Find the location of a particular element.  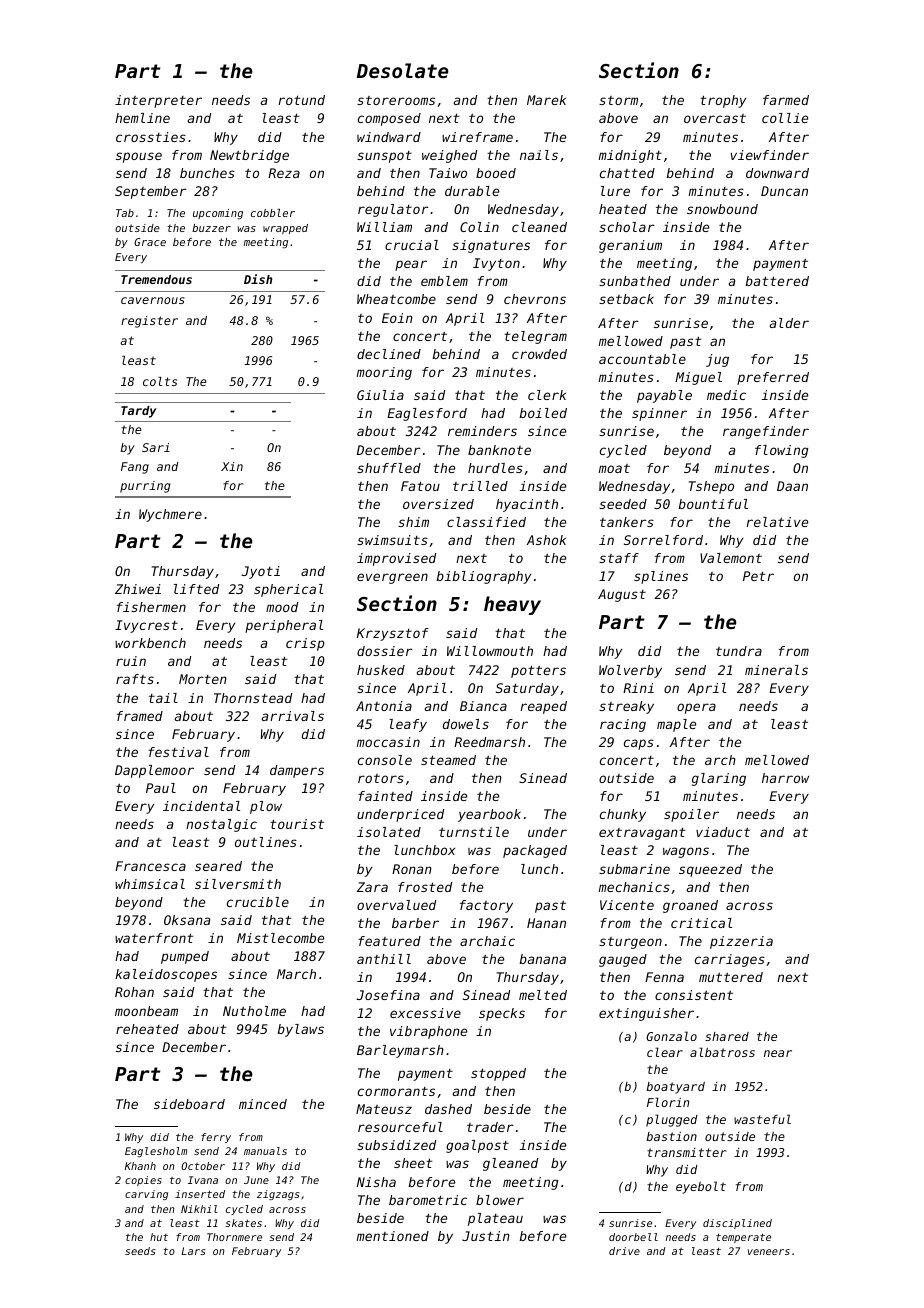

composed is located at coordinates (389, 119).
